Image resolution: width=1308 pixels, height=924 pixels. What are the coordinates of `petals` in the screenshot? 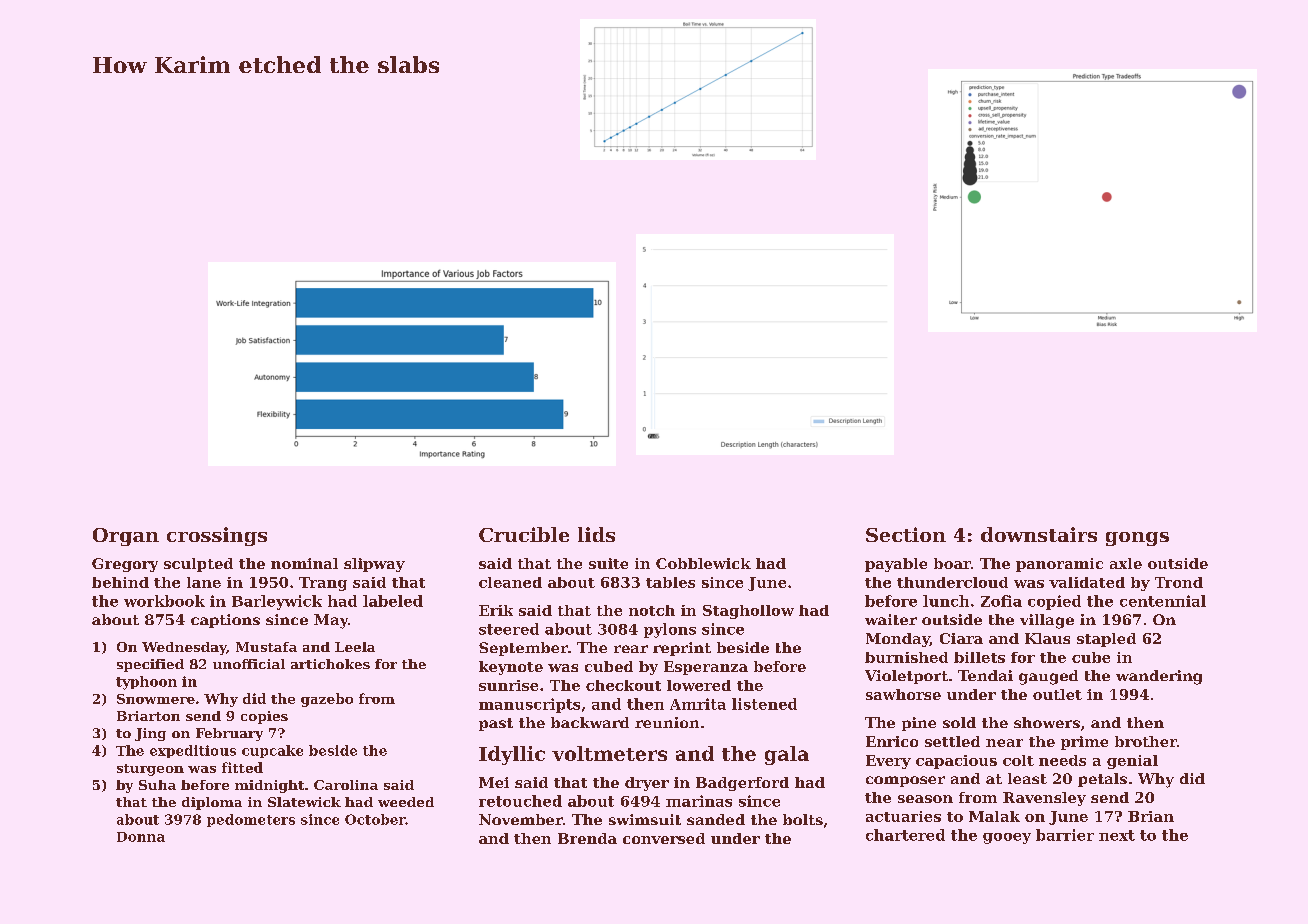 It's located at (1102, 780).
